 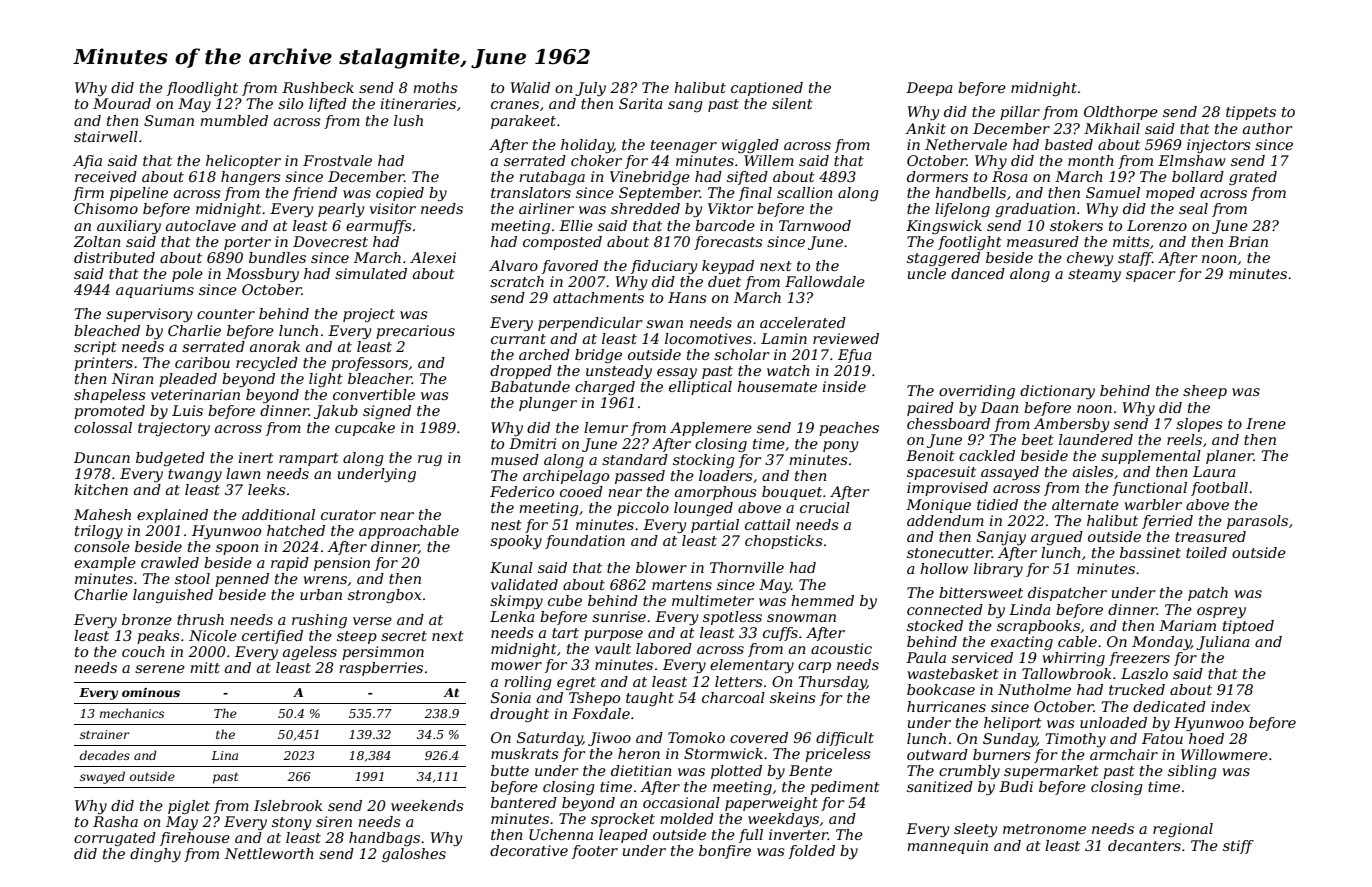 What do you see at coordinates (767, 89) in the screenshot?
I see `captioned` at bounding box center [767, 89].
